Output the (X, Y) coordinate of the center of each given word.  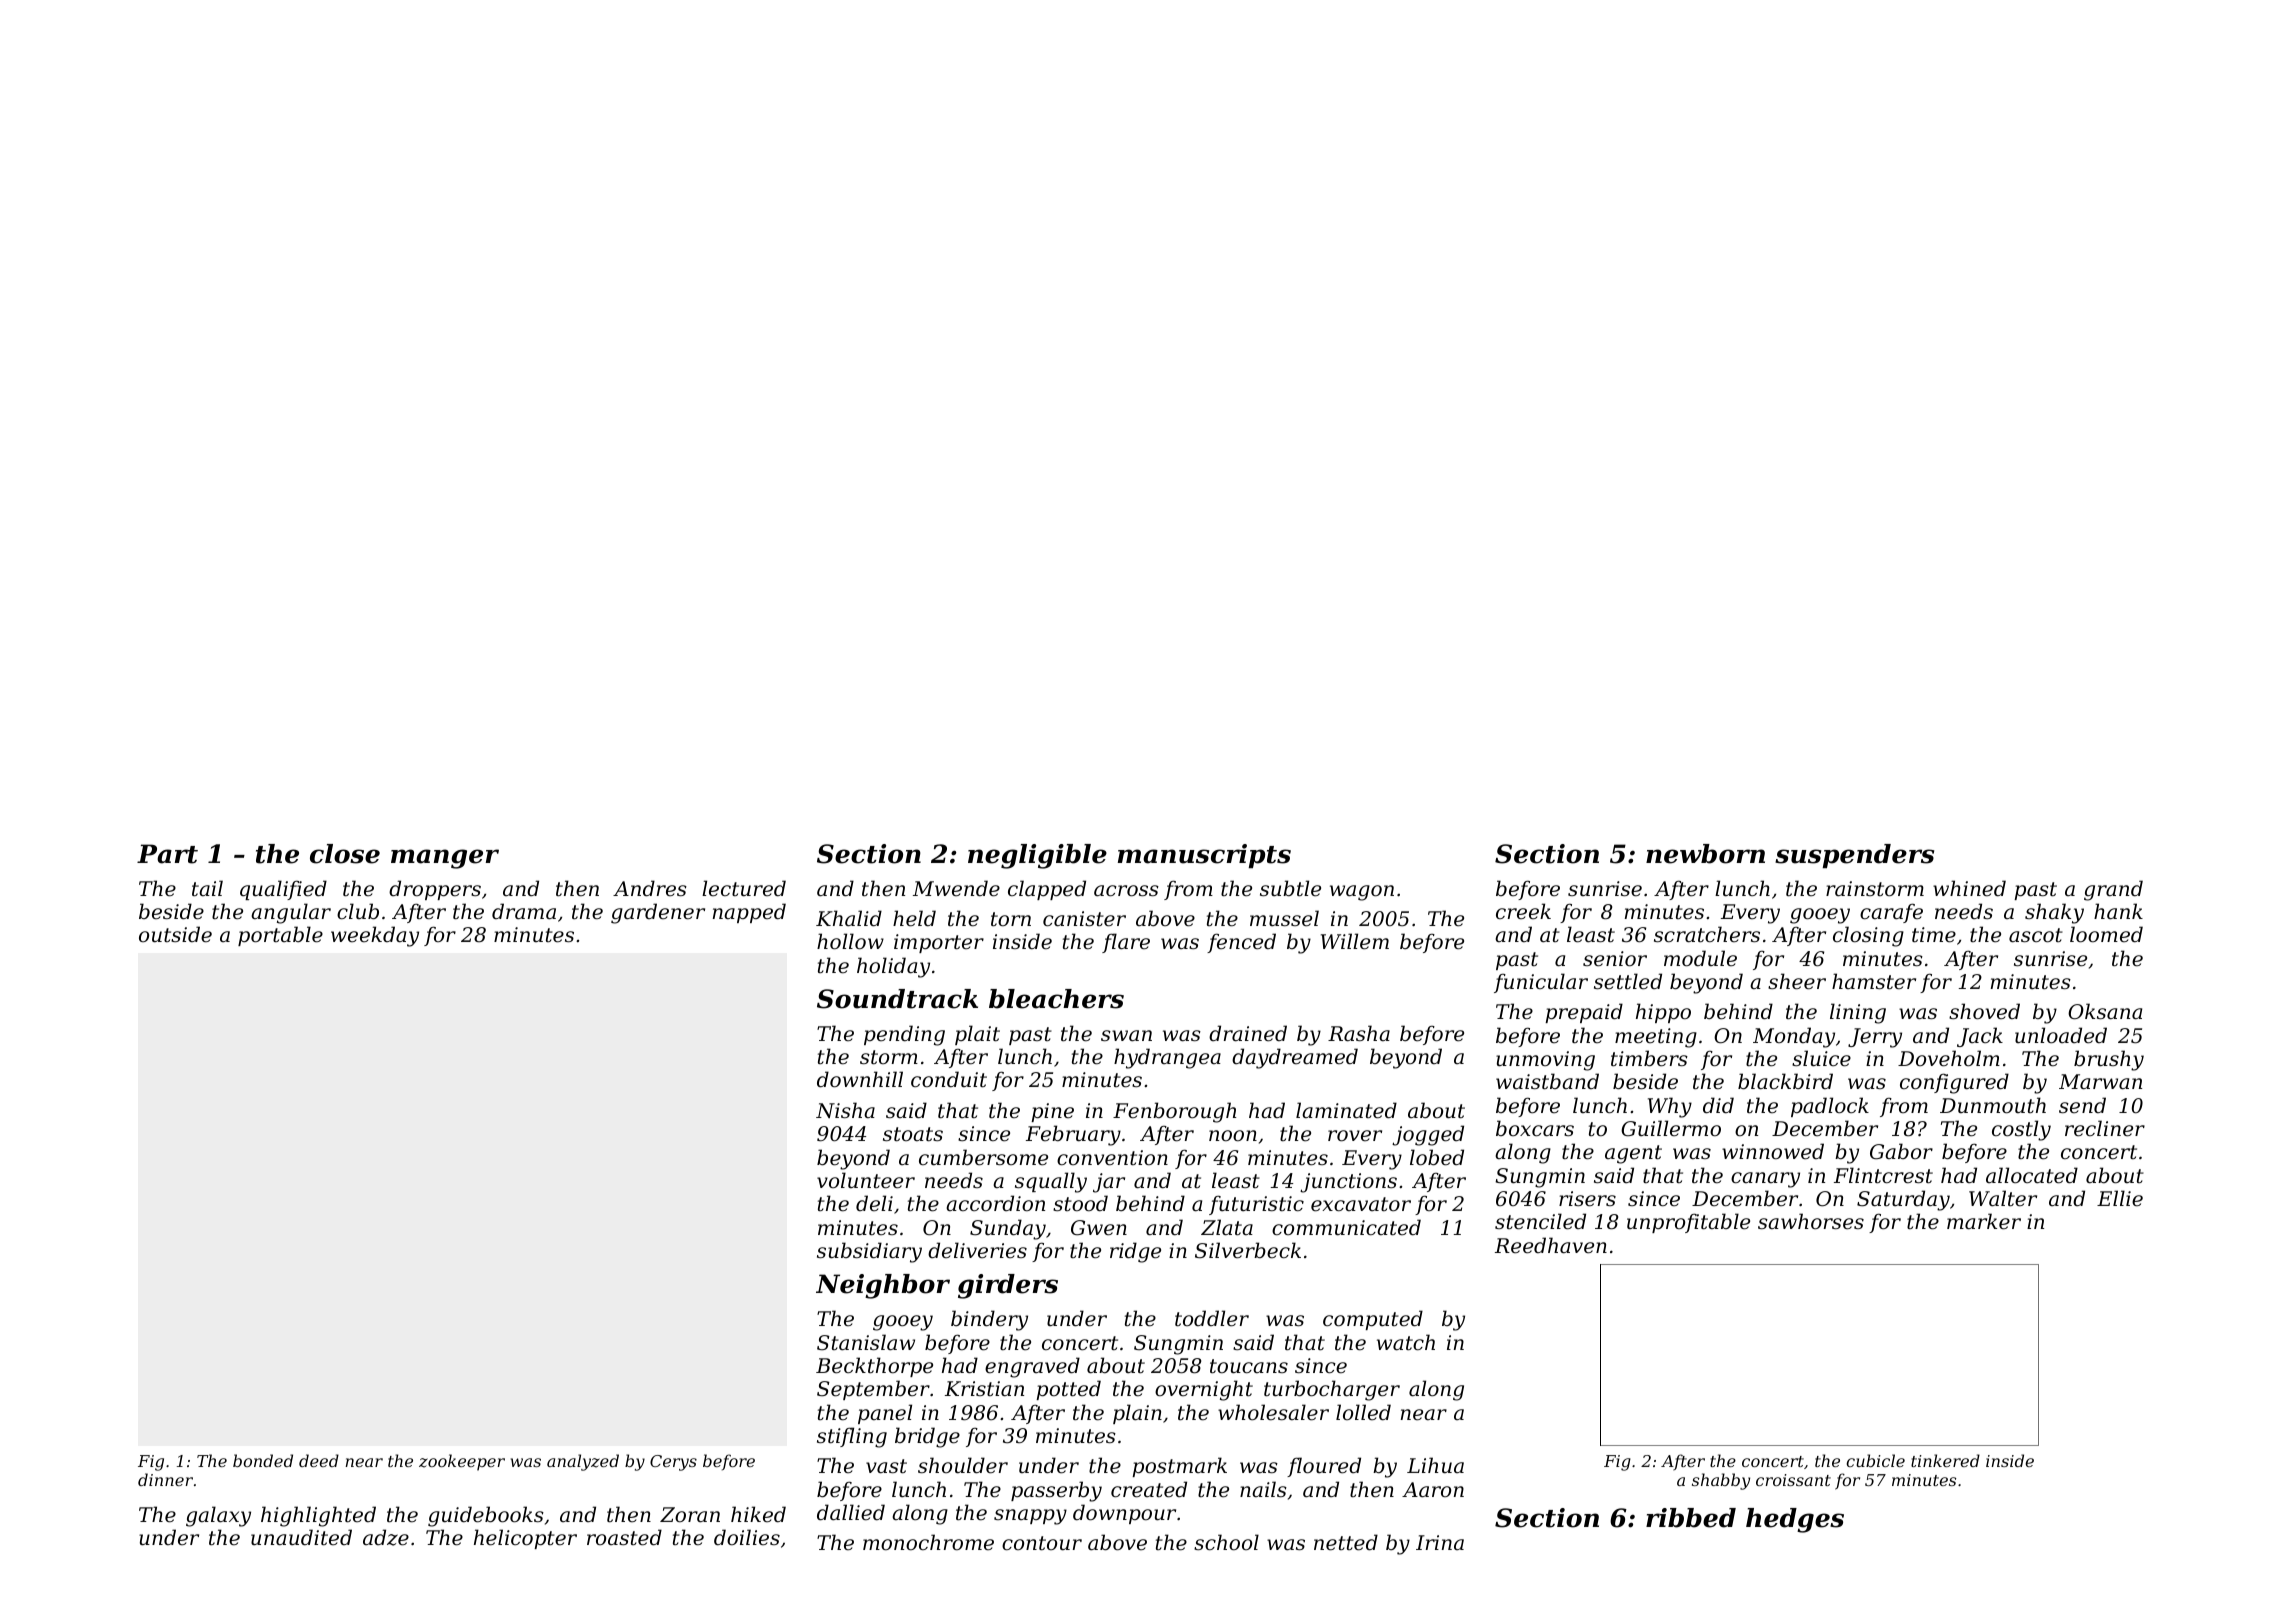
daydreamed (1295, 1058)
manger (445, 859)
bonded (263, 1460)
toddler (1212, 1318)
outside (175, 934)
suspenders (1854, 856)
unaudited (301, 1537)
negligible (1037, 856)
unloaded (2061, 1035)
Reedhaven (1551, 1245)
